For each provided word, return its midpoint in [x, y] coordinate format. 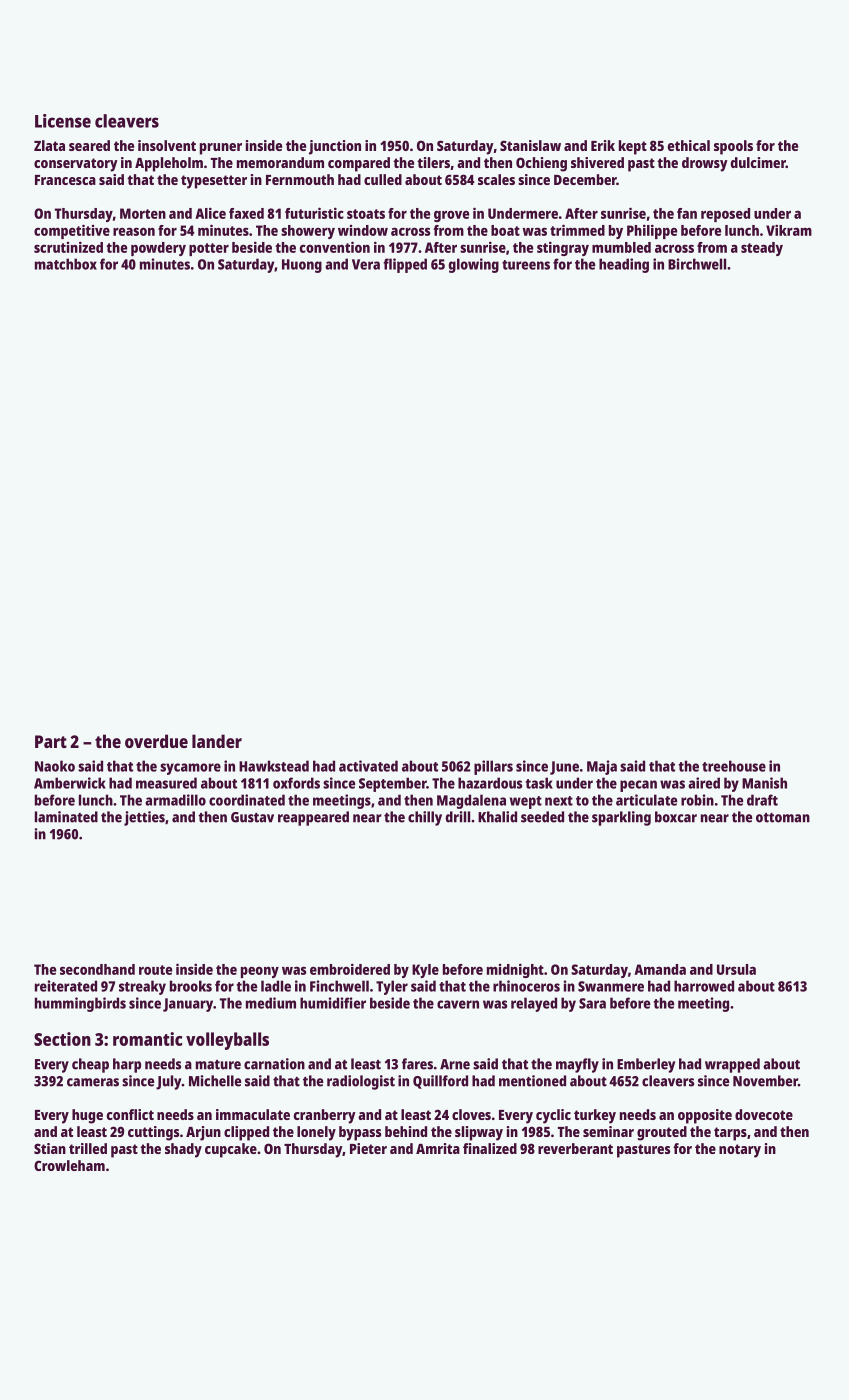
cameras [93, 1082]
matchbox [66, 264]
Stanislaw [530, 145]
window [363, 230]
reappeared [313, 818]
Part [51, 741]
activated [368, 766]
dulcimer [758, 162]
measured [166, 783]
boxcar [676, 817]
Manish [764, 783]
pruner [221, 149]
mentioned [532, 1081]
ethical [689, 145]
